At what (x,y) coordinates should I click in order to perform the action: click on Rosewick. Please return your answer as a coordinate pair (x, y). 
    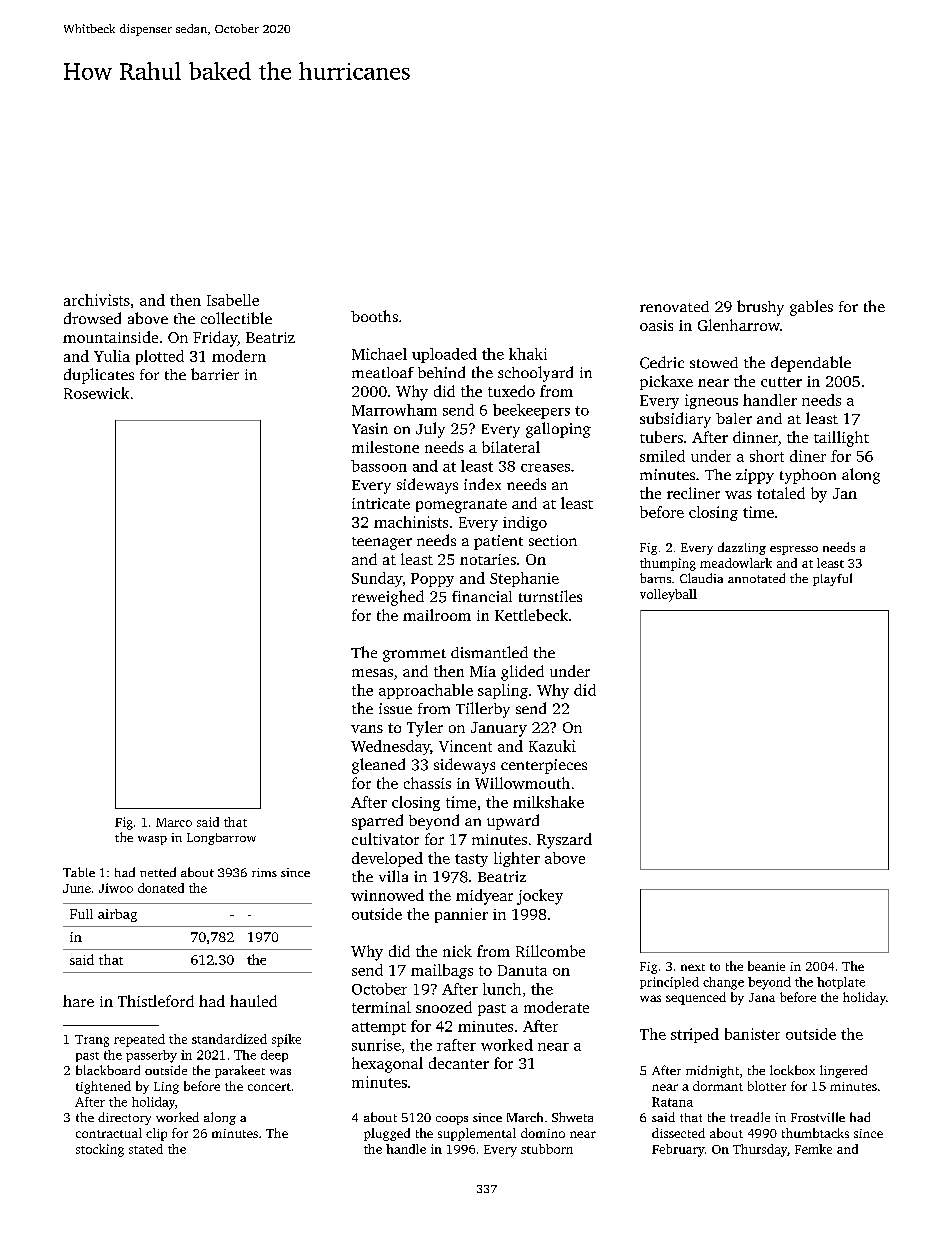
    Looking at the image, I should click on (96, 393).
